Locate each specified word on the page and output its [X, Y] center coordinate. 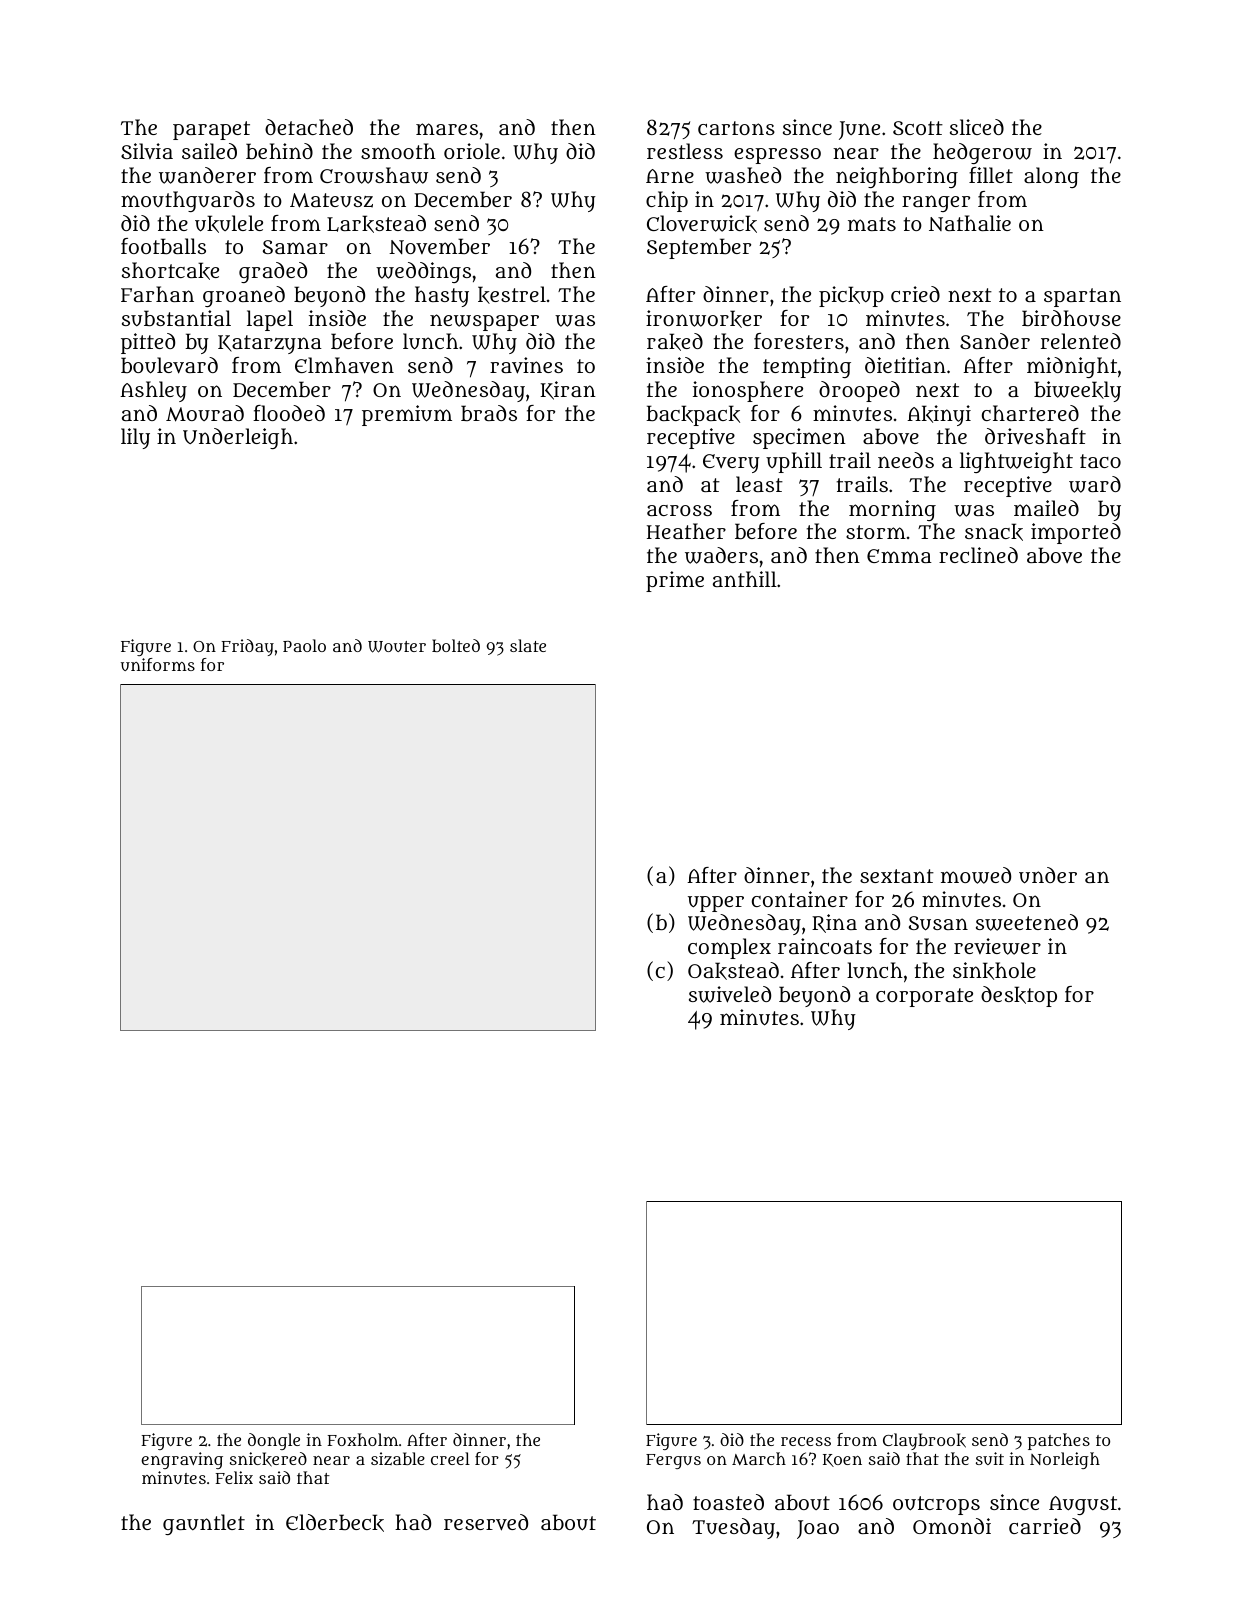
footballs [163, 246]
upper [716, 904]
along [1051, 177]
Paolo [304, 645]
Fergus [673, 1461]
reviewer [997, 946]
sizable [398, 1458]
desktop [1019, 996]
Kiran [568, 390]
